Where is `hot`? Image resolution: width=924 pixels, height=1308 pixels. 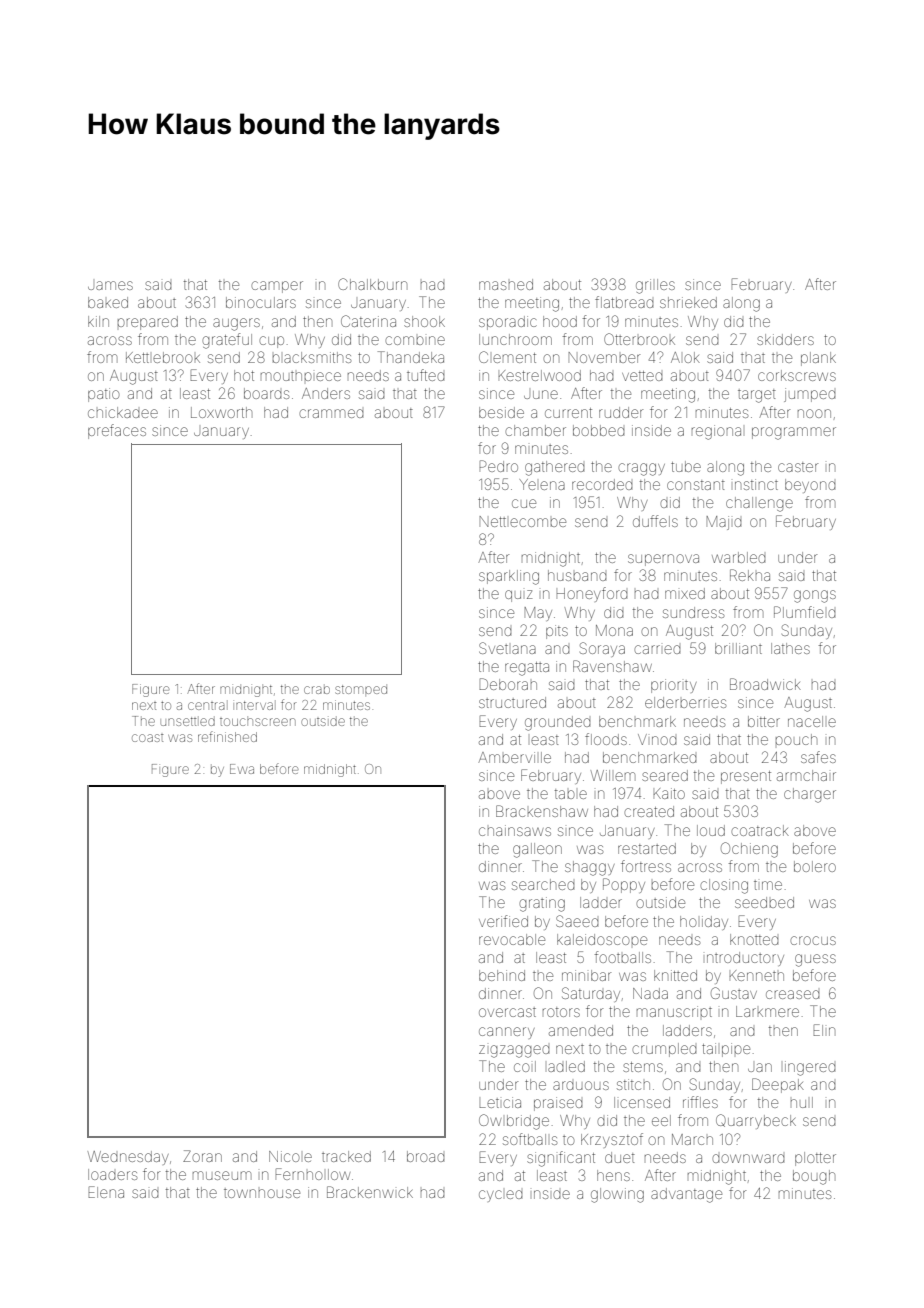 hot is located at coordinates (244, 375).
